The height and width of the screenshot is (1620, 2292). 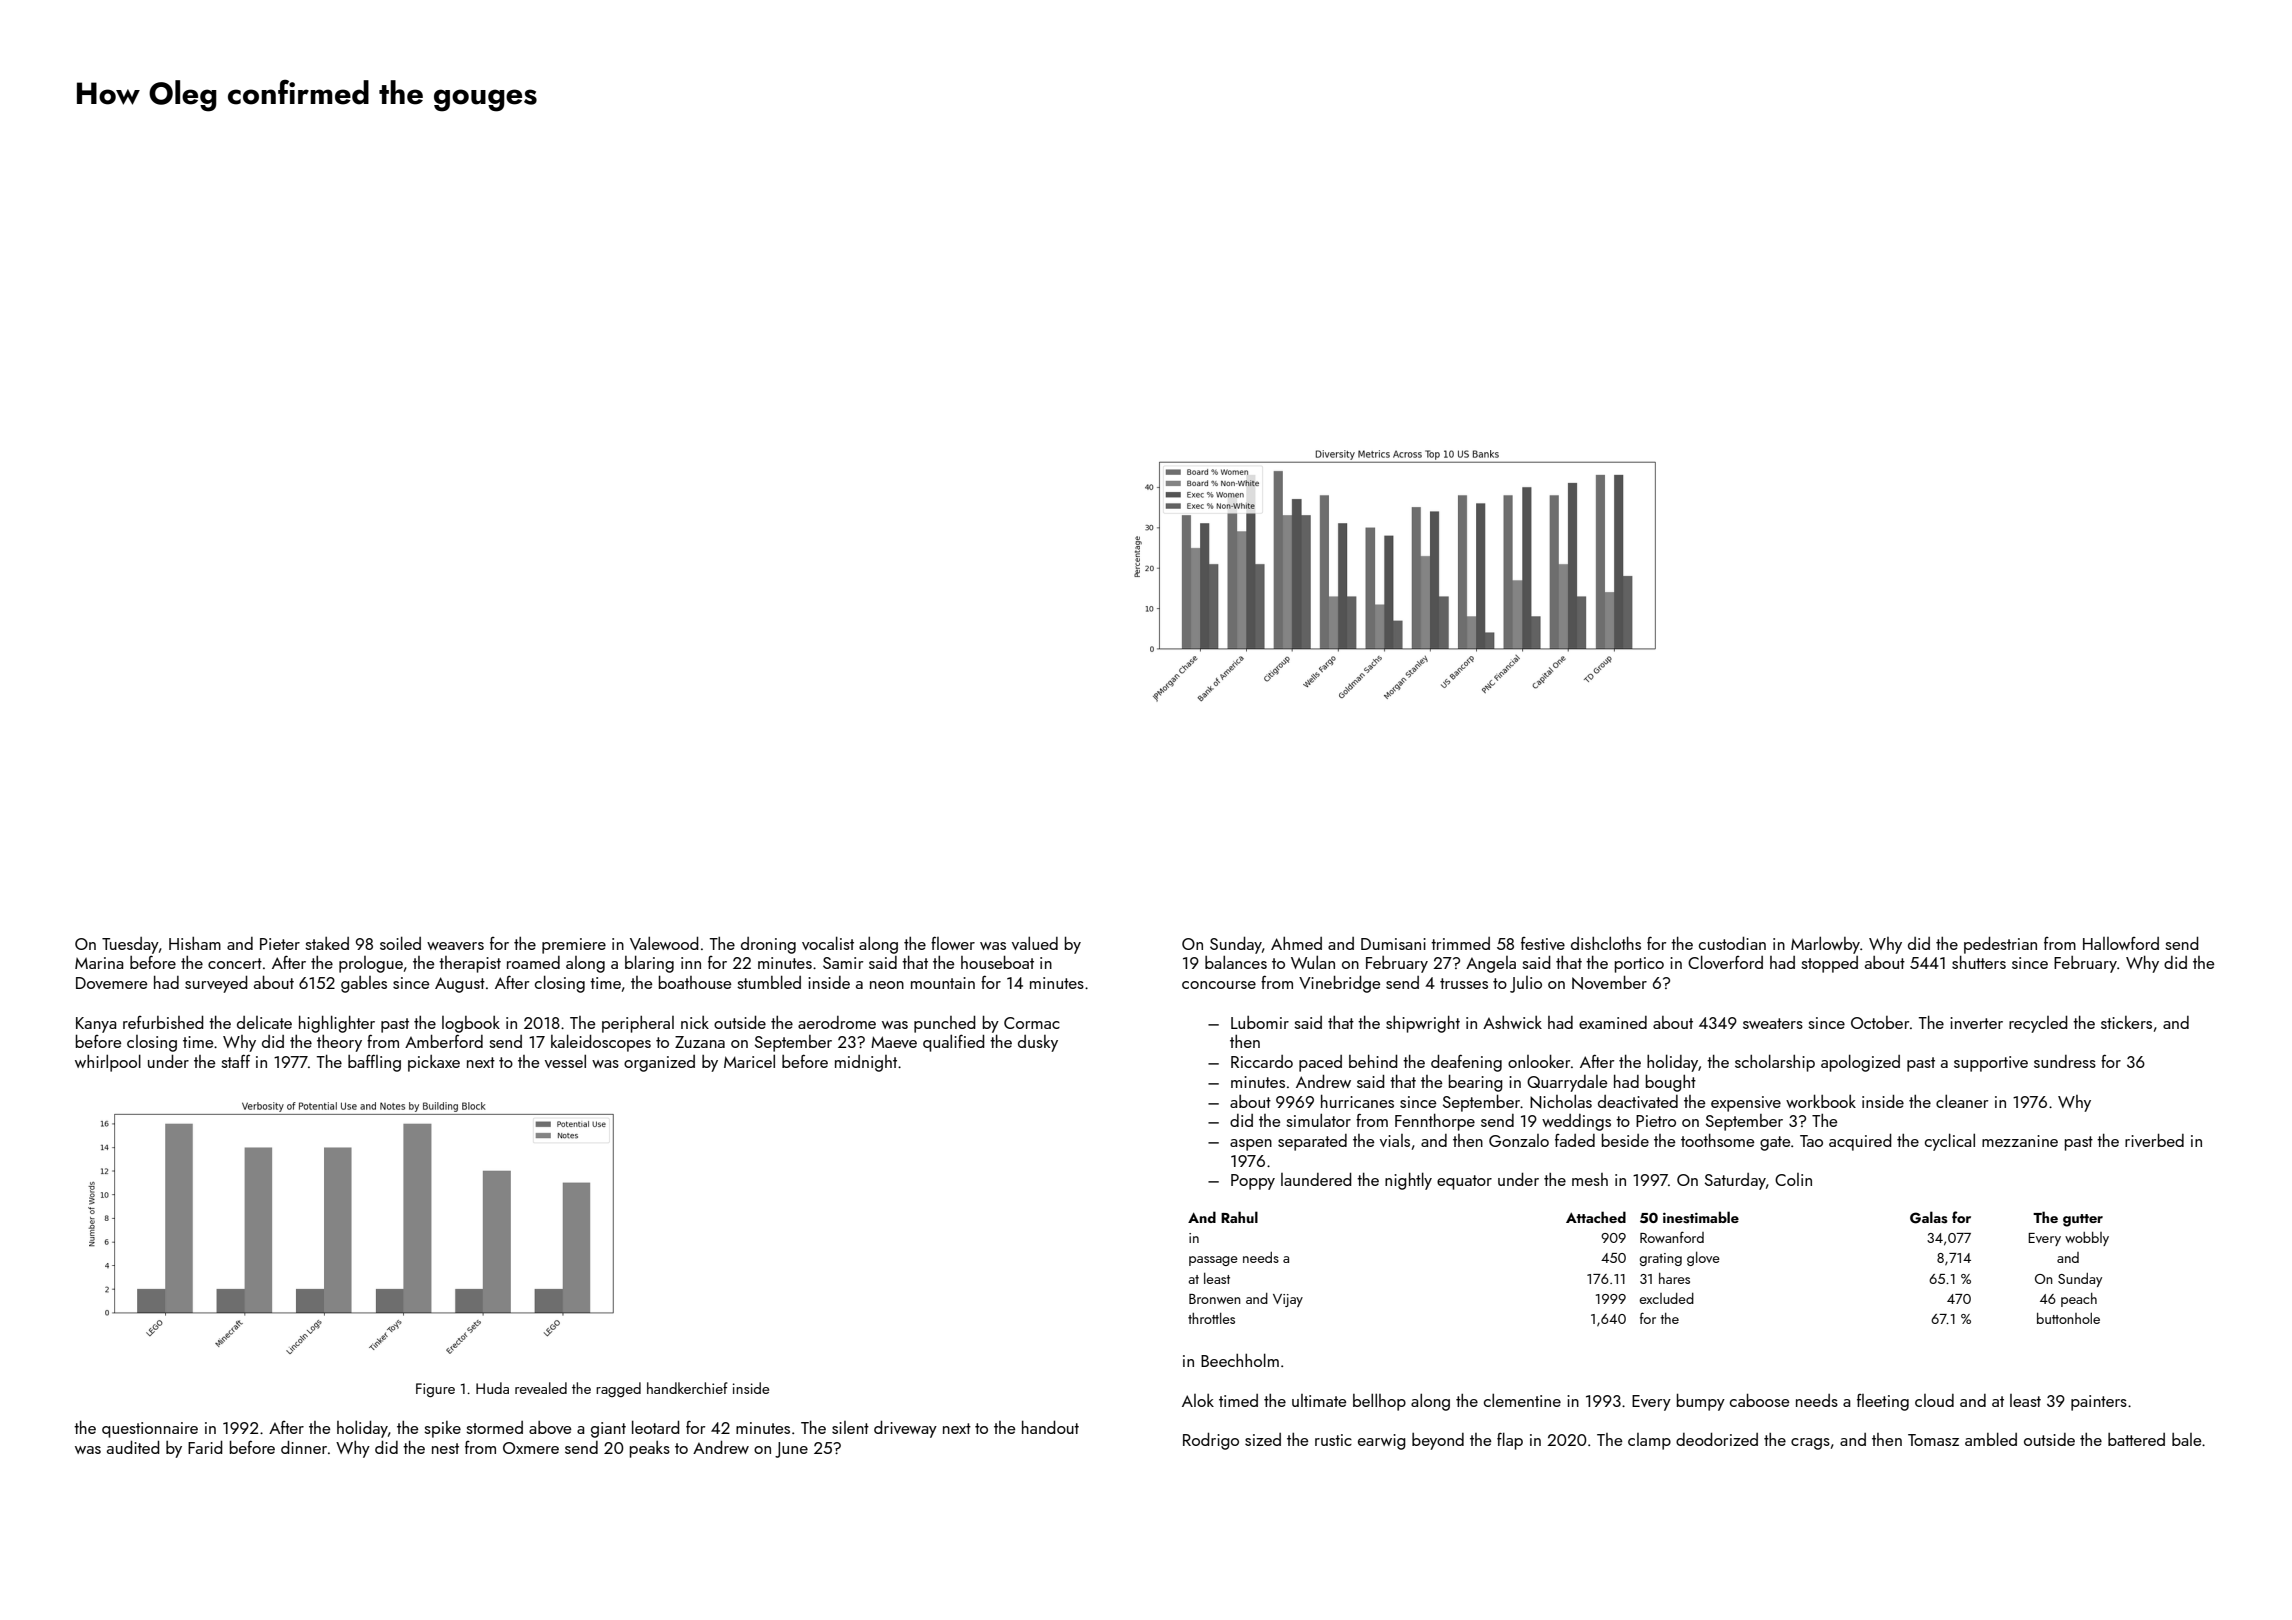 What do you see at coordinates (1732, 943) in the screenshot?
I see `custodian` at bounding box center [1732, 943].
